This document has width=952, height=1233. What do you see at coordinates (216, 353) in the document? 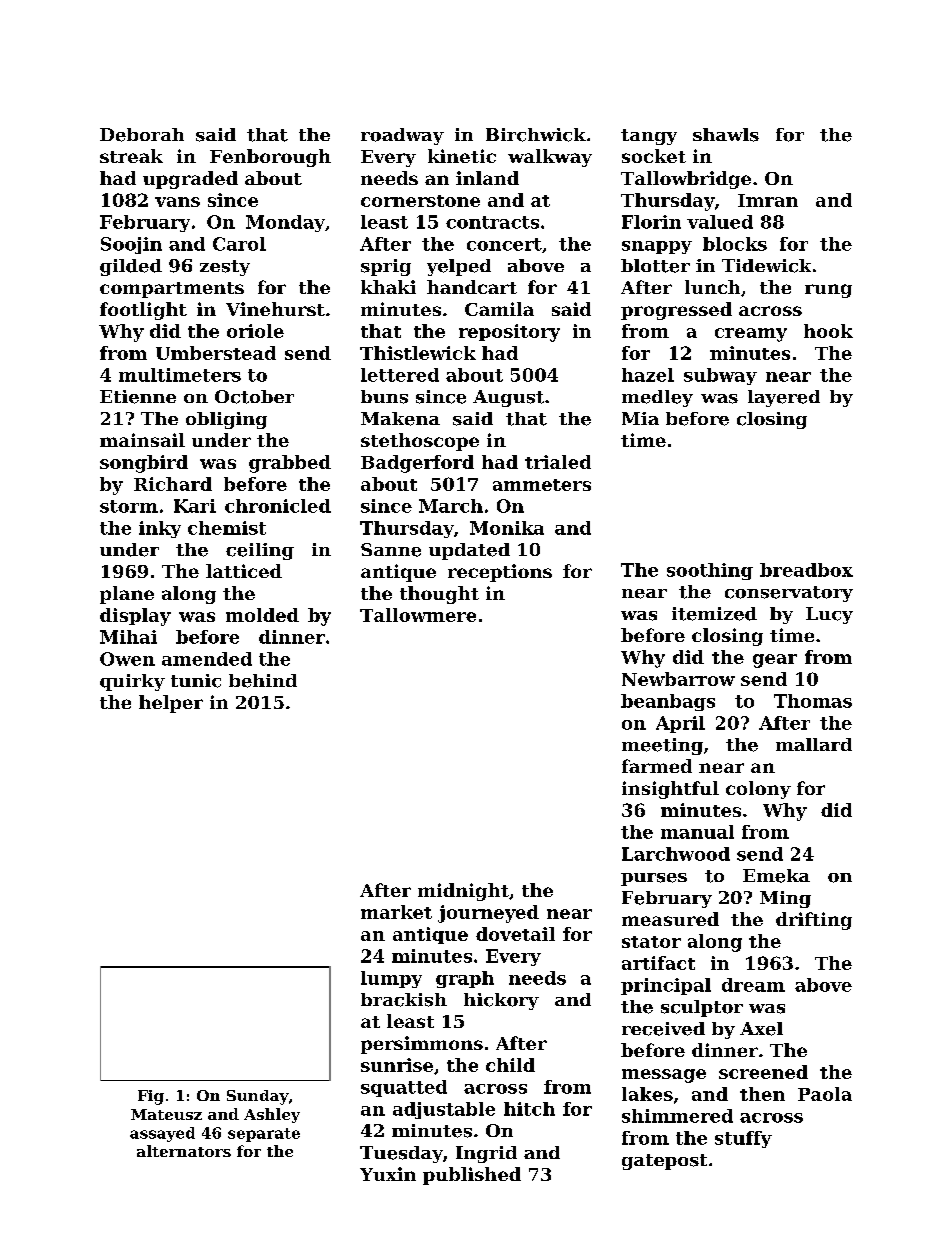
I see `Umberstead` at bounding box center [216, 353].
